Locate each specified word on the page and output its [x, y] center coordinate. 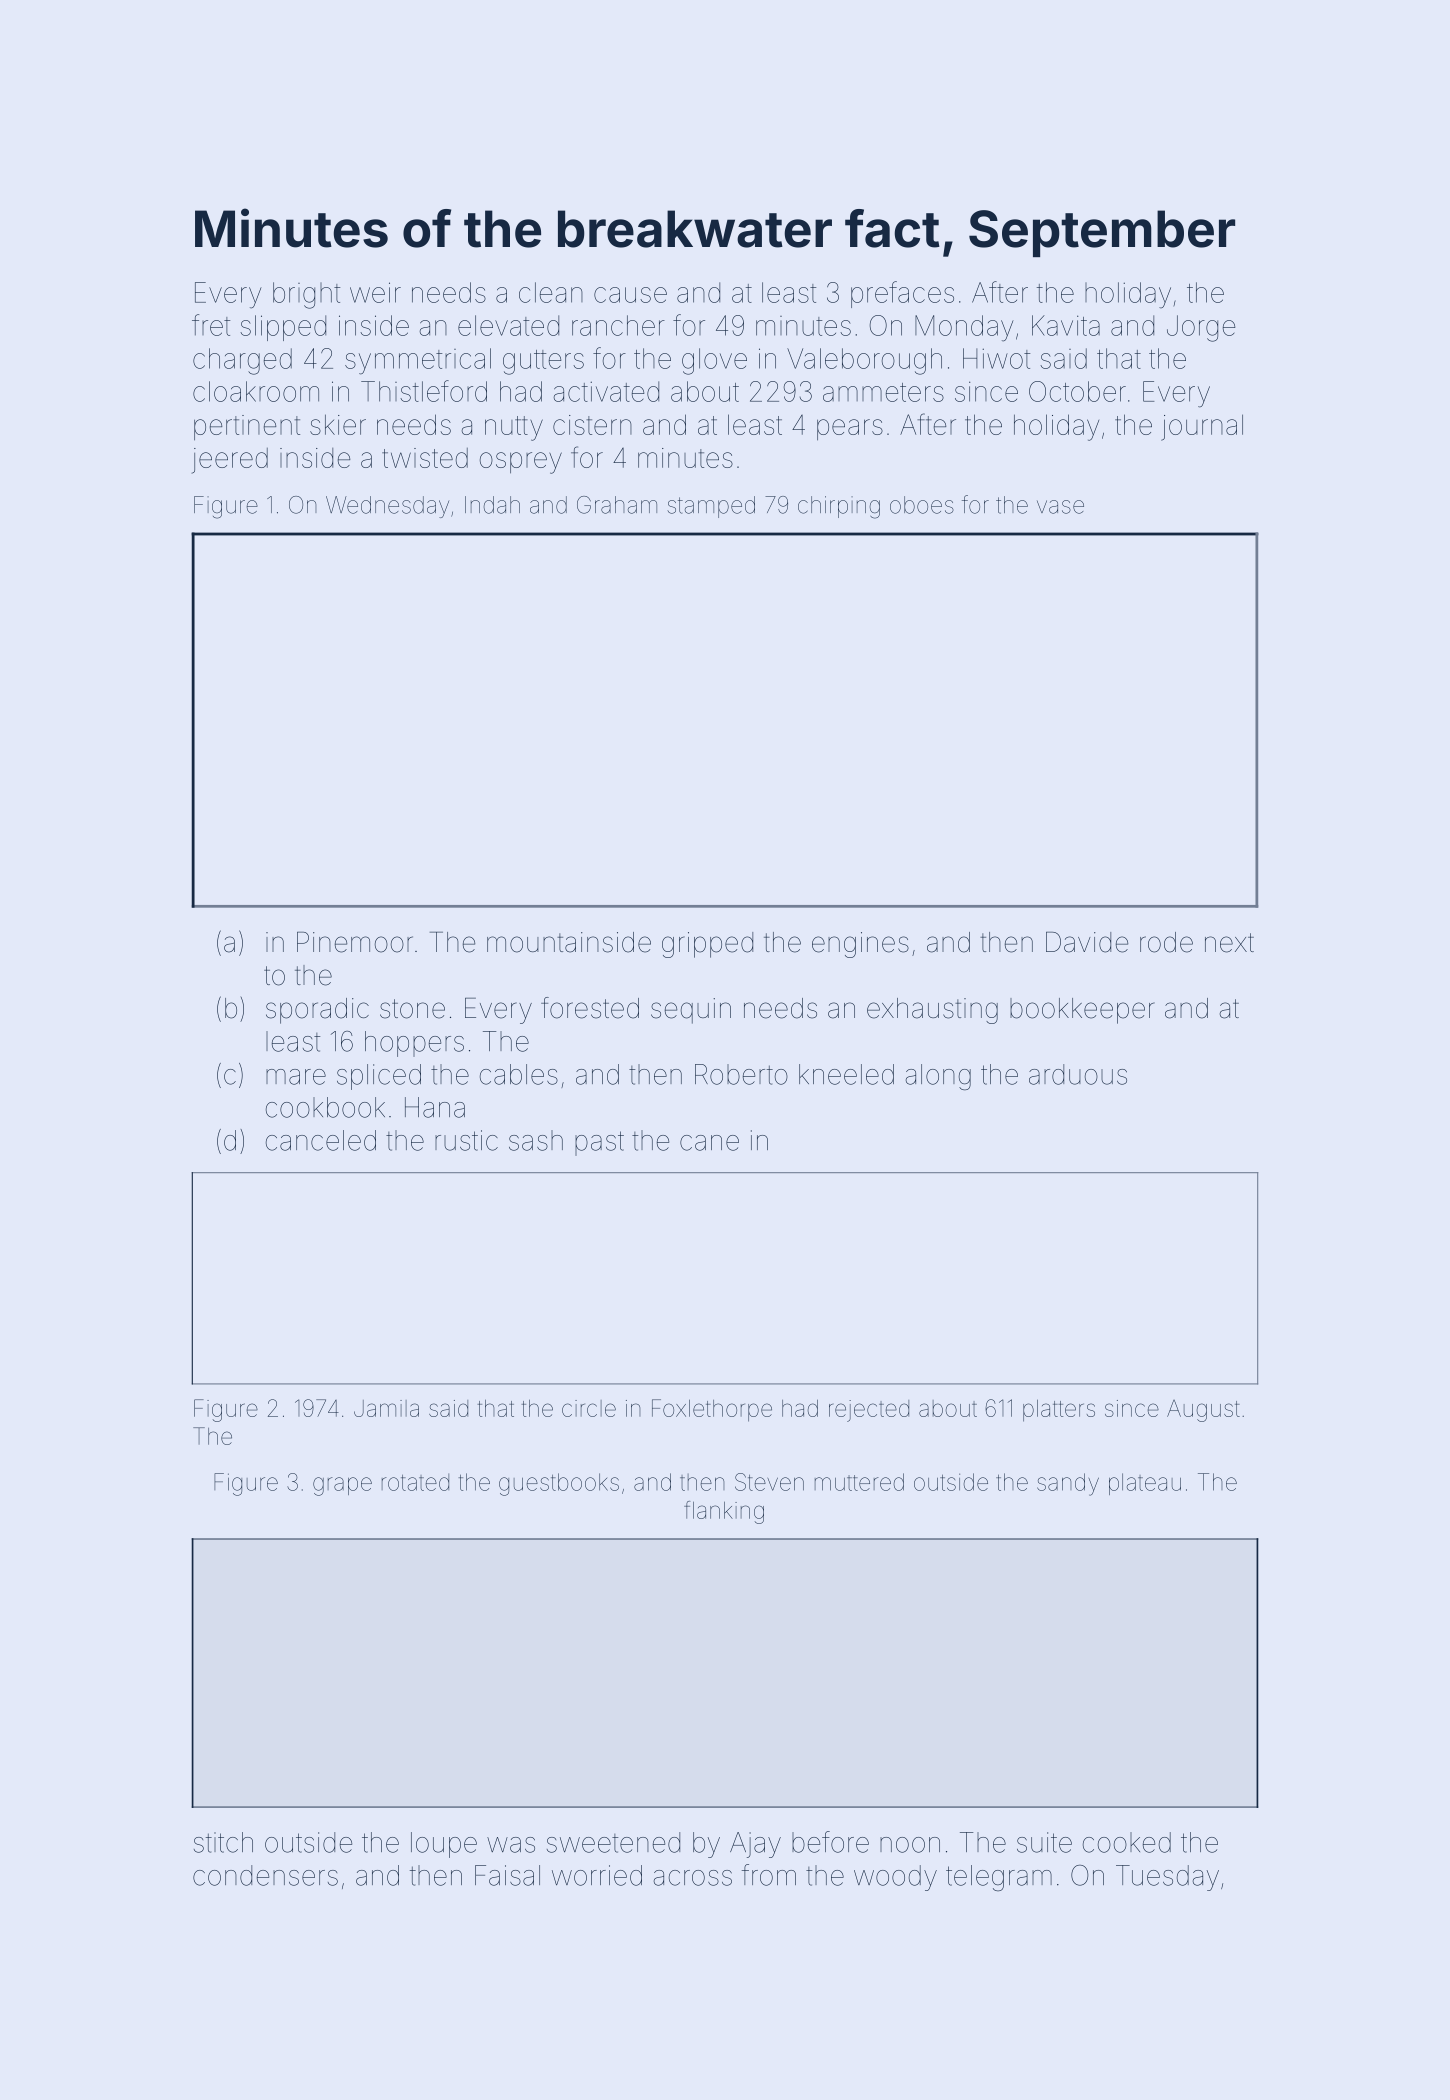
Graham [617, 505]
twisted [425, 458]
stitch [223, 1842]
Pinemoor [355, 942]
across [693, 1878]
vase [1060, 507]
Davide [1087, 942]
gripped [707, 945]
